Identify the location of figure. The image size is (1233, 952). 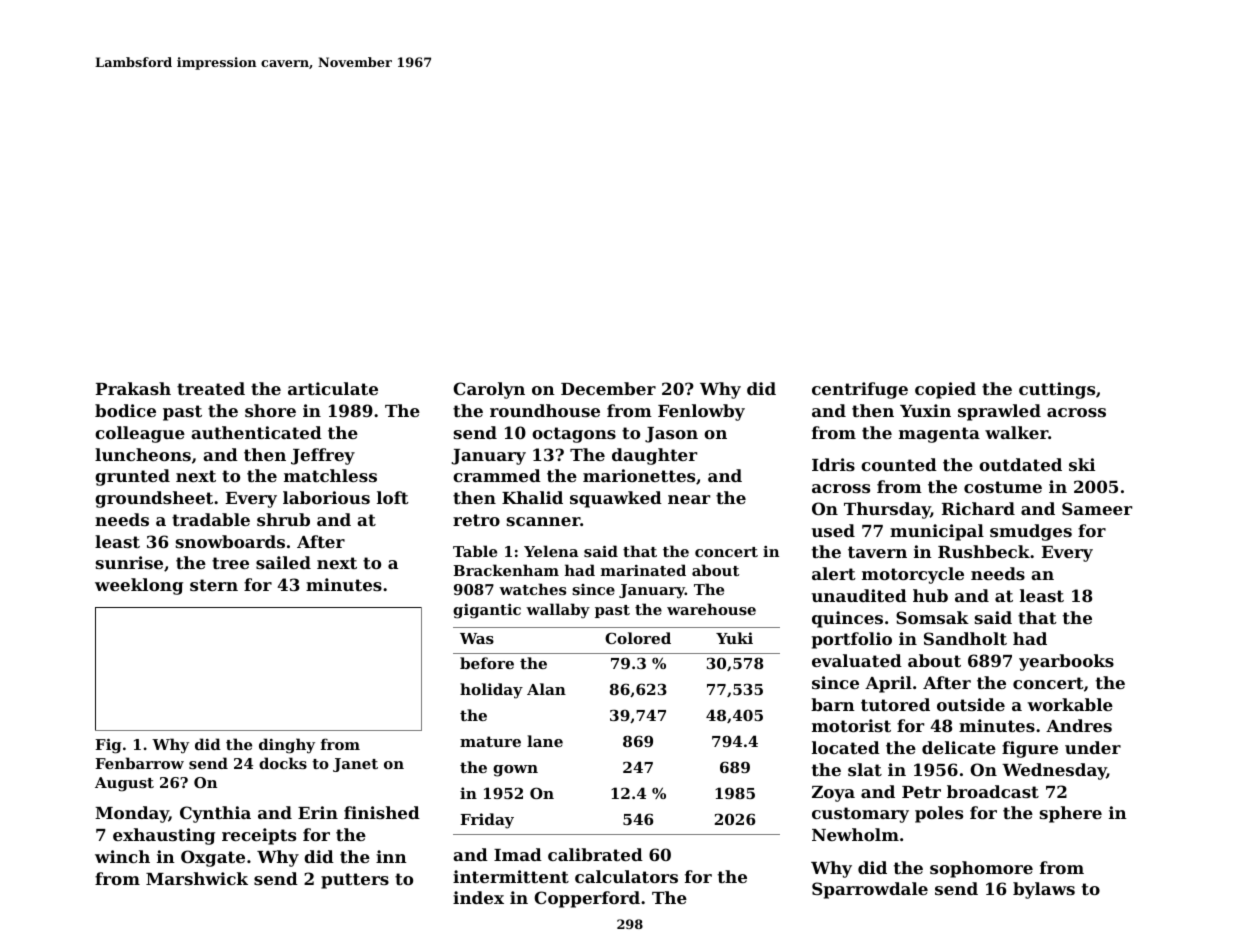
(1030, 749).
